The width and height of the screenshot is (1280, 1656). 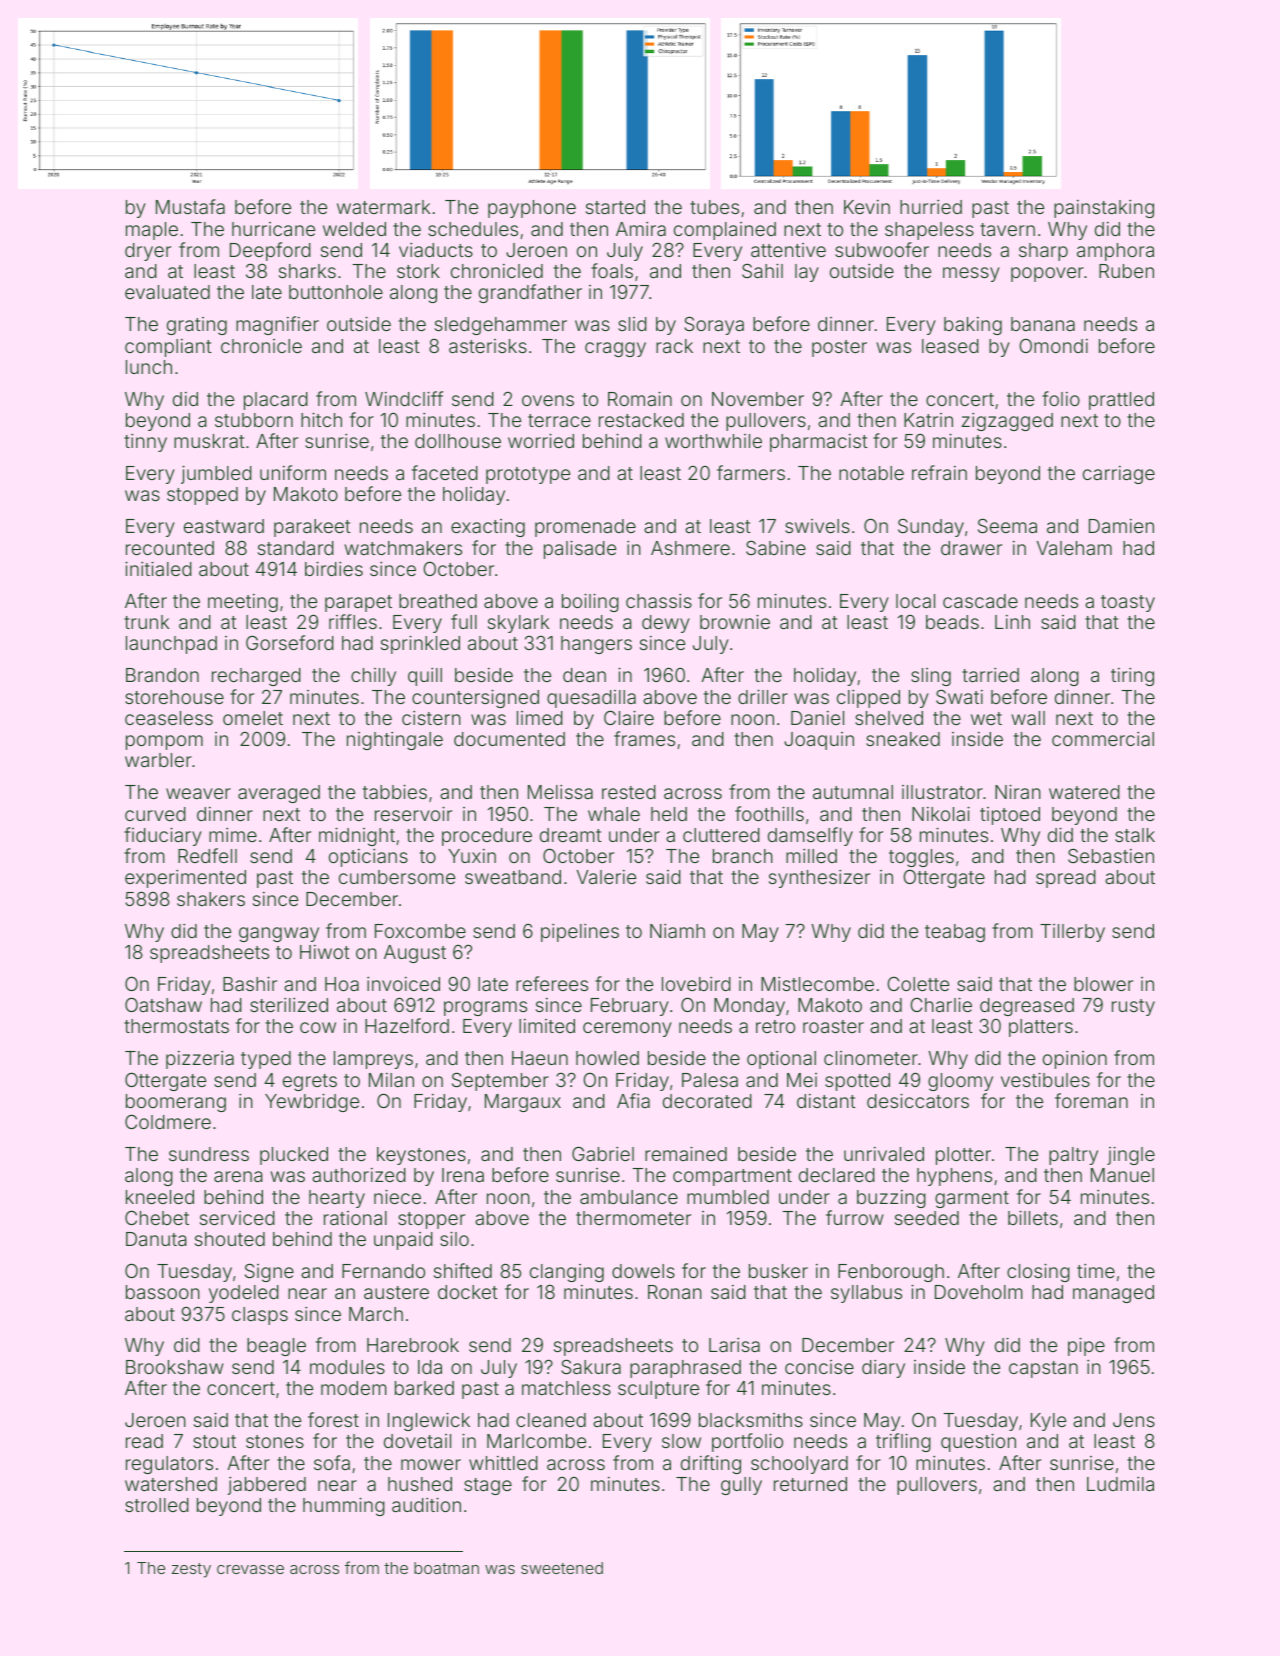 I want to click on boatman, so click(x=446, y=1568).
